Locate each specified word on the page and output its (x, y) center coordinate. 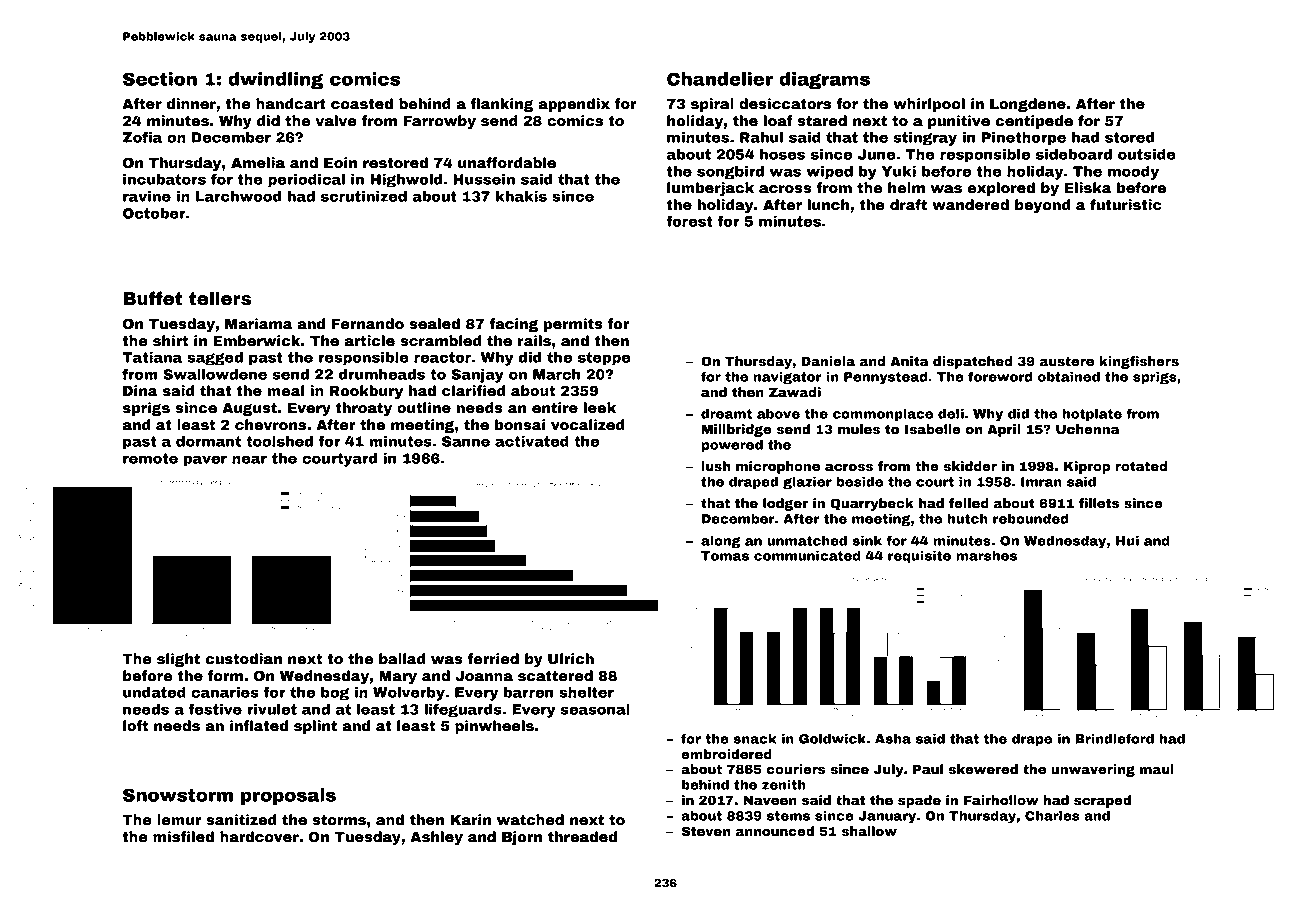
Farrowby (439, 122)
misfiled (183, 837)
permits (573, 325)
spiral (712, 105)
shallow (869, 831)
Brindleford (1114, 738)
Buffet (152, 298)
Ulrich (571, 659)
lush (716, 466)
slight (178, 660)
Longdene (1028, 105)
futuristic (1126, 205)
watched (530, 820)
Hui (1127, 541)
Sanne (466, 441)
